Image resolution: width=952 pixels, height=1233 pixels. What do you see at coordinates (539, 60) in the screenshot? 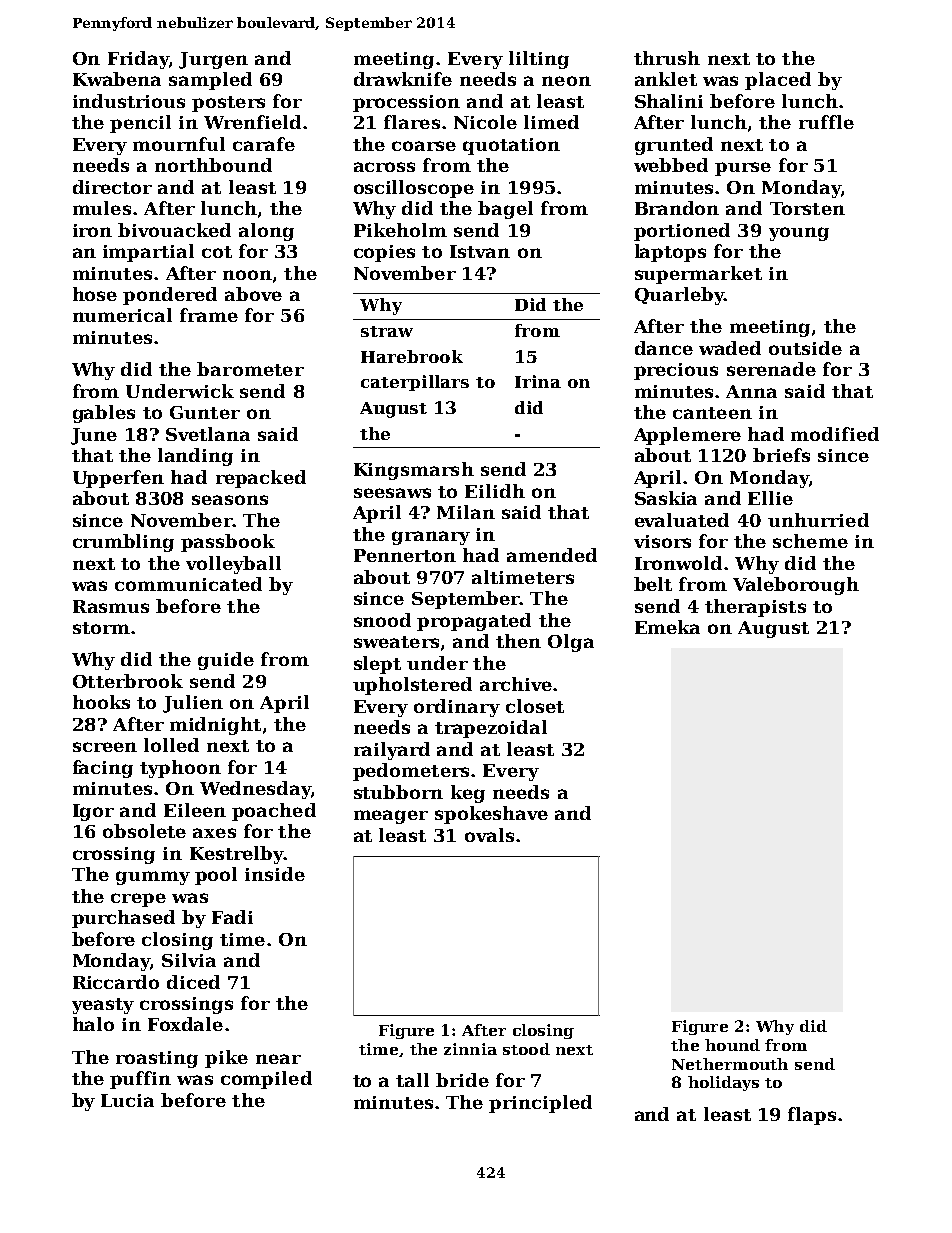
I see `lilting` at bounding box center [539, 60].
